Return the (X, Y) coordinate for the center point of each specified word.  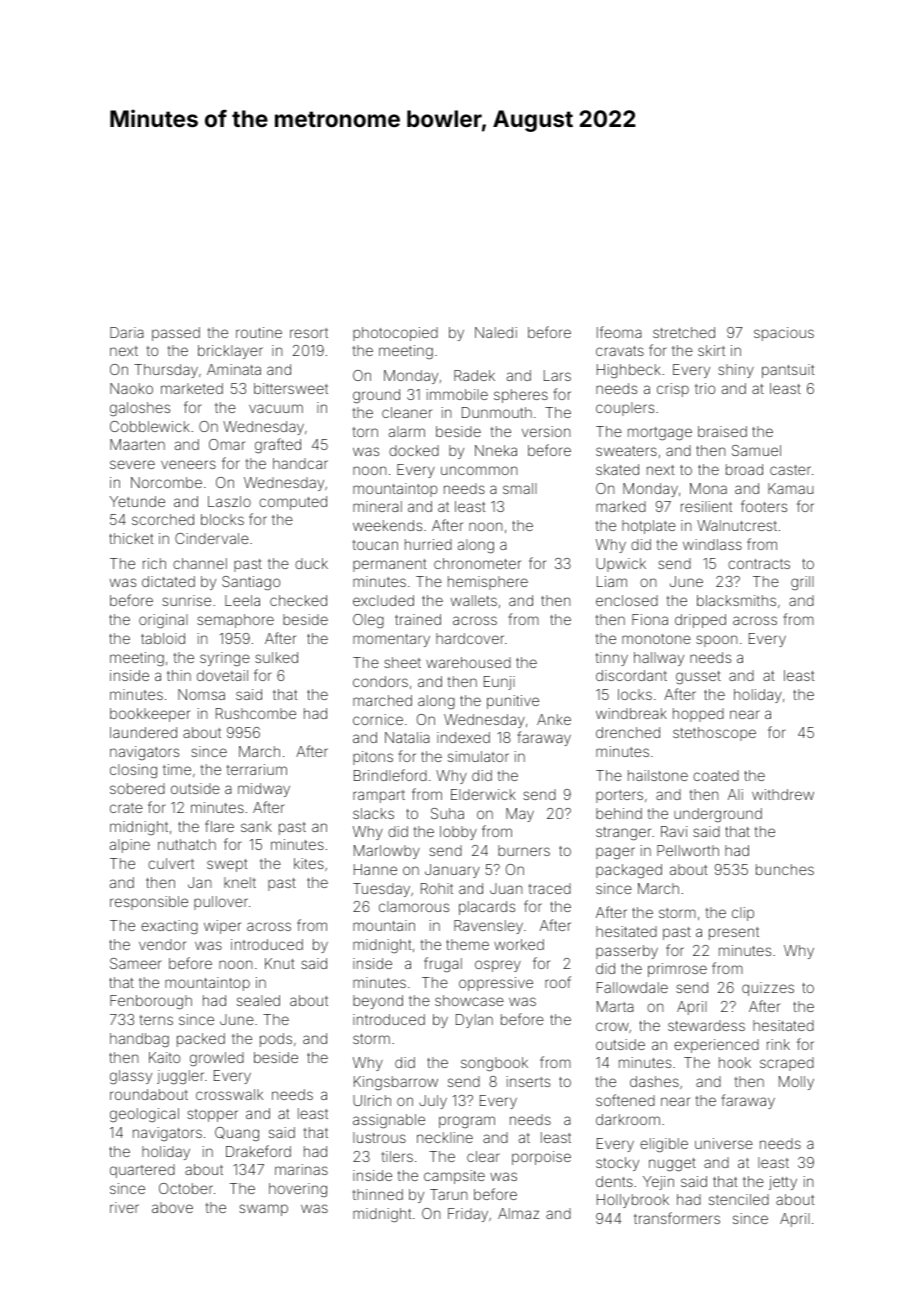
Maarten (137, 444)
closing (133, 771)
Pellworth (688, 850)
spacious (784, 334)
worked (519, 944)
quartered (142, 1171)
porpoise (541, 1158)
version (546, 431)
